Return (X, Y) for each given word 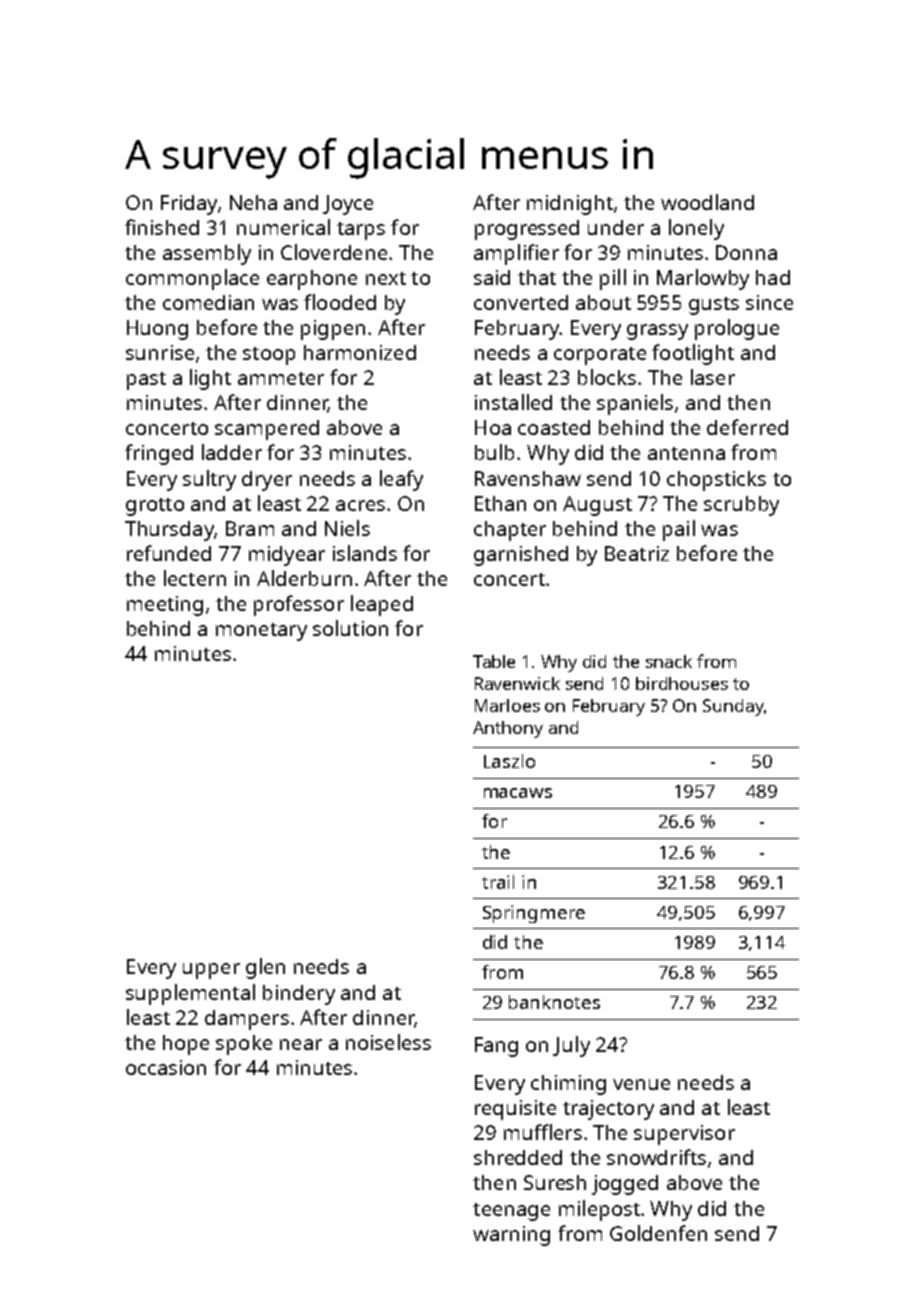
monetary (261, 632)
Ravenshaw (528, 478)
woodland (707, 202)
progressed (527, 230)
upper (211, 971)
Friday (189, 205)
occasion (166, 1067)
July (571, 1046)
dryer (267, 481)
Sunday (733, 707)
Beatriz (637, 553)
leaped (382, 605)
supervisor (684, 1135)
